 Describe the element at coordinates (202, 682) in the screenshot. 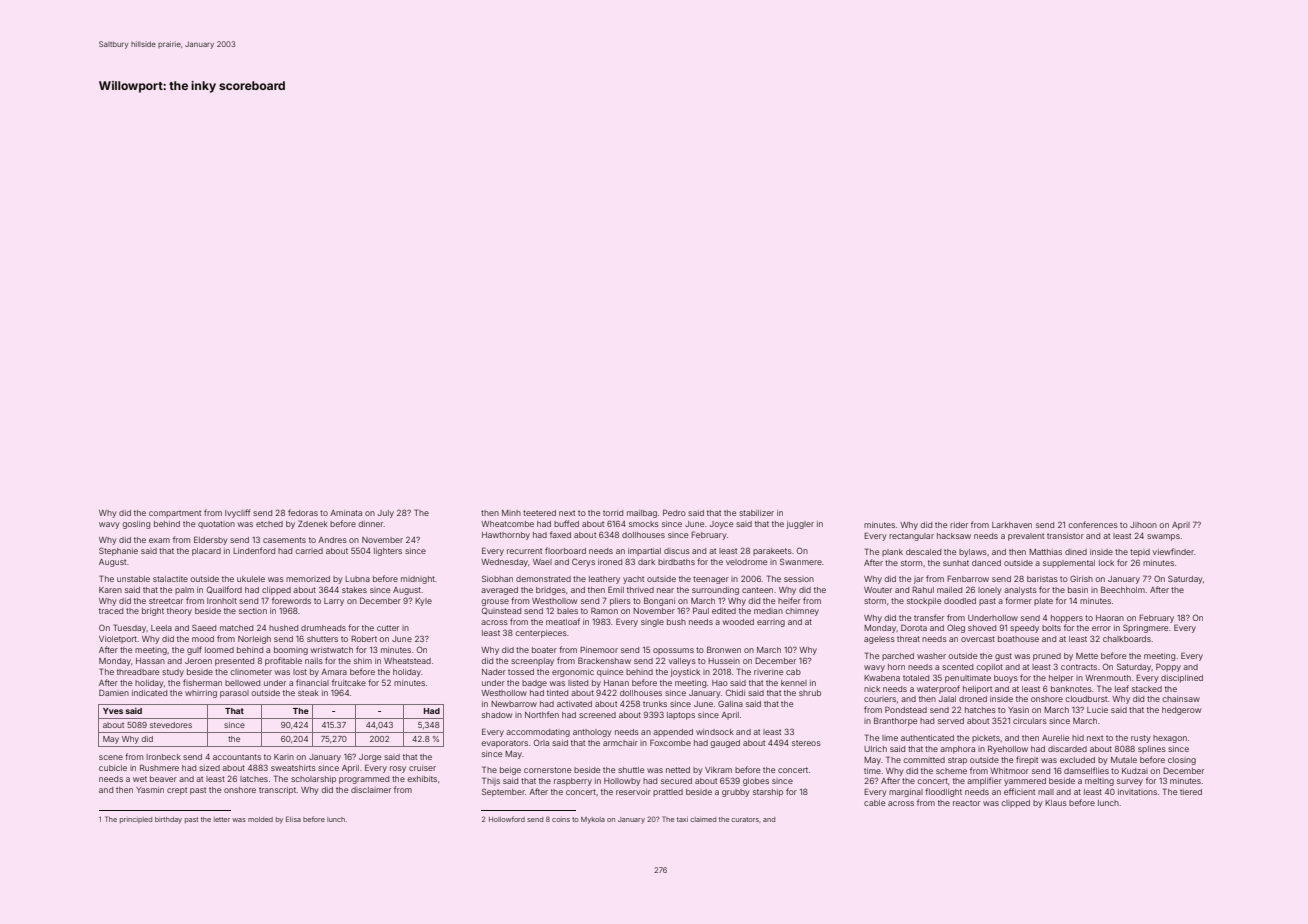

I see `fisherman` at that location.
